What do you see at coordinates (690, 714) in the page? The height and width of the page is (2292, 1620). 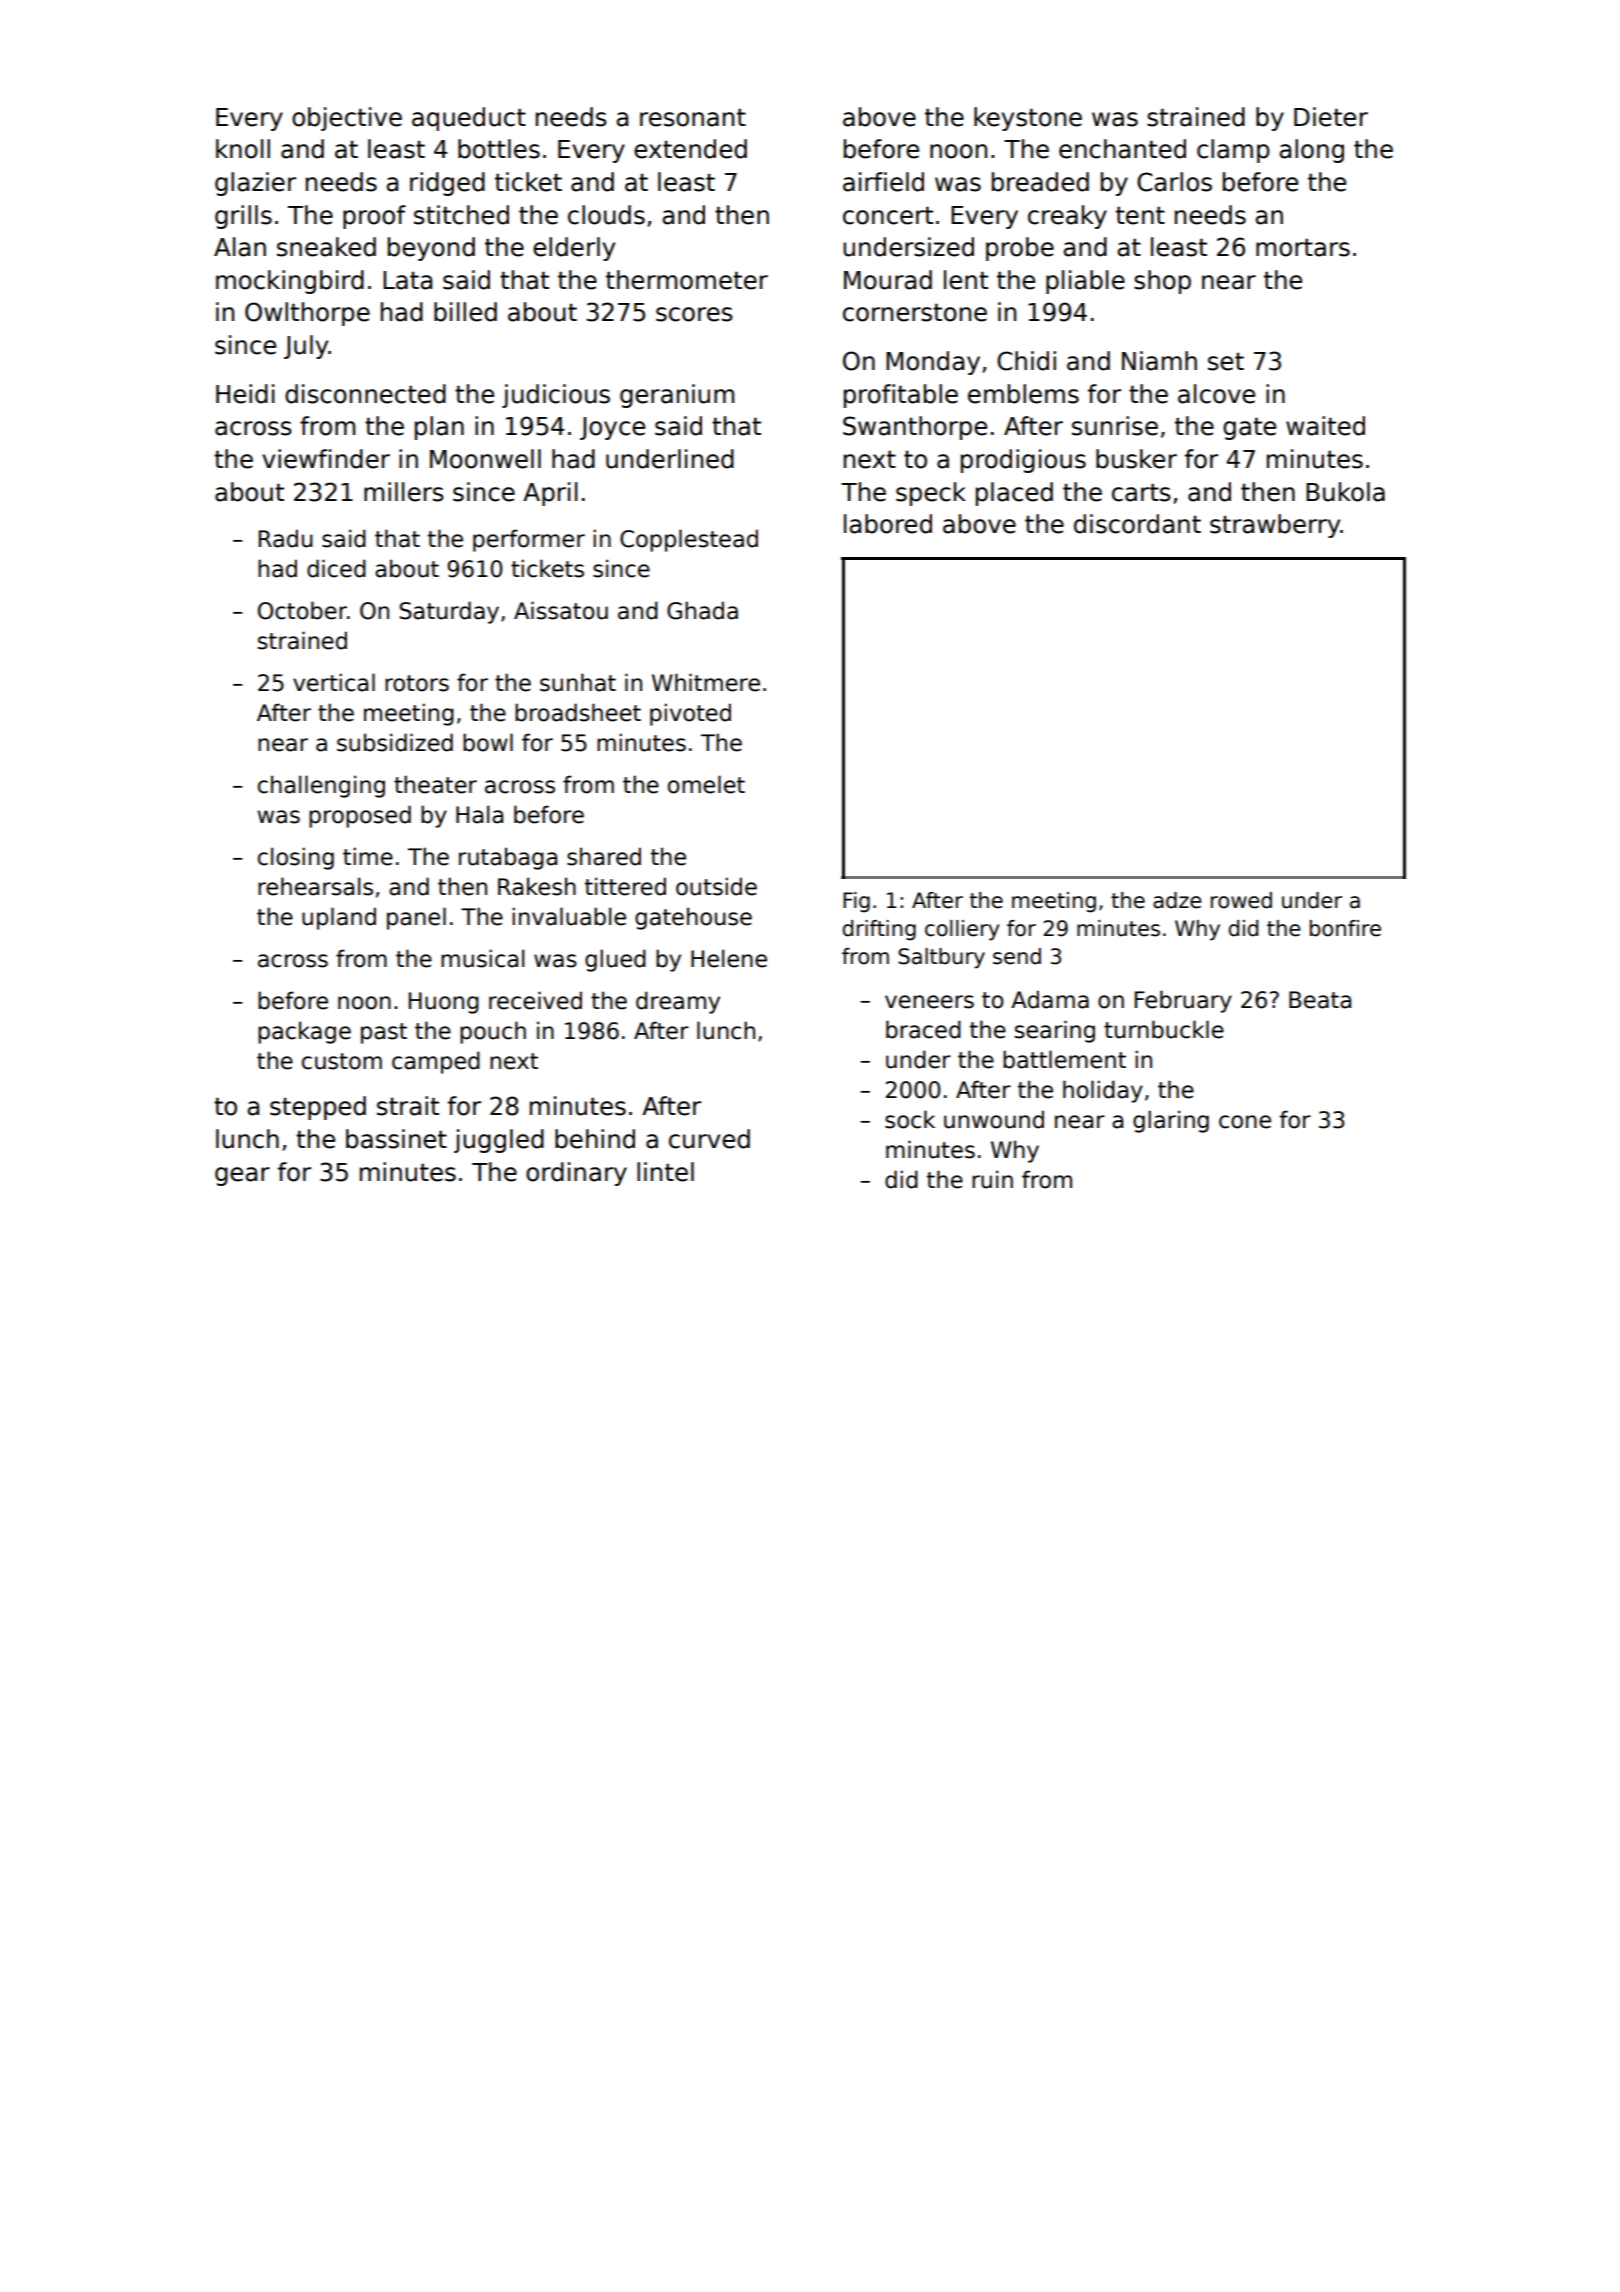 I see `pivoted` at bounding box center [690, 714].
